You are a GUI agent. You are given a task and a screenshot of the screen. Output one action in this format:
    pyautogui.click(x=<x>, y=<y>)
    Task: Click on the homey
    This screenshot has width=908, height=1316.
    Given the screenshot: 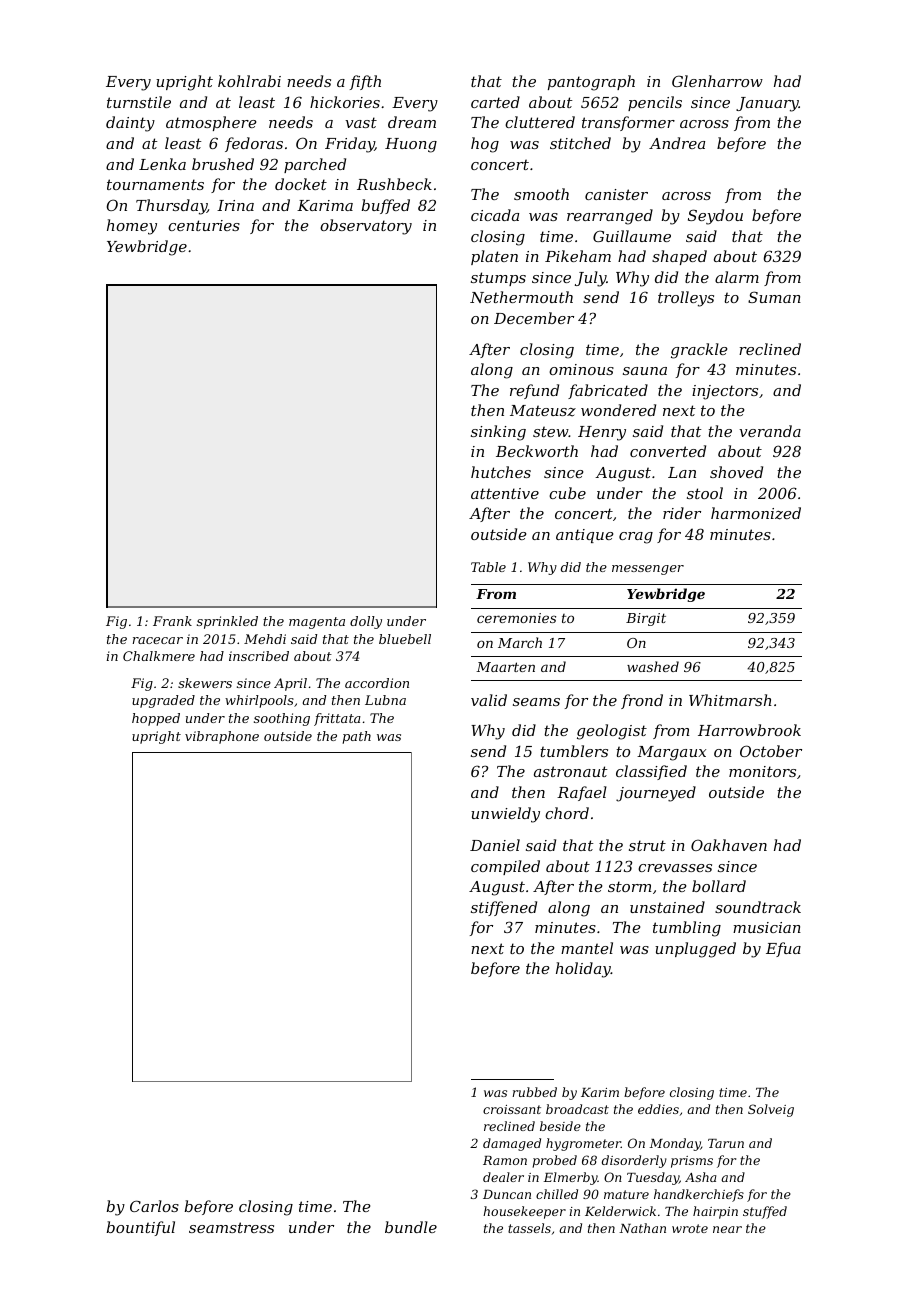 What is the action you would take?
    pyautogui.click(x=132, y=227)
